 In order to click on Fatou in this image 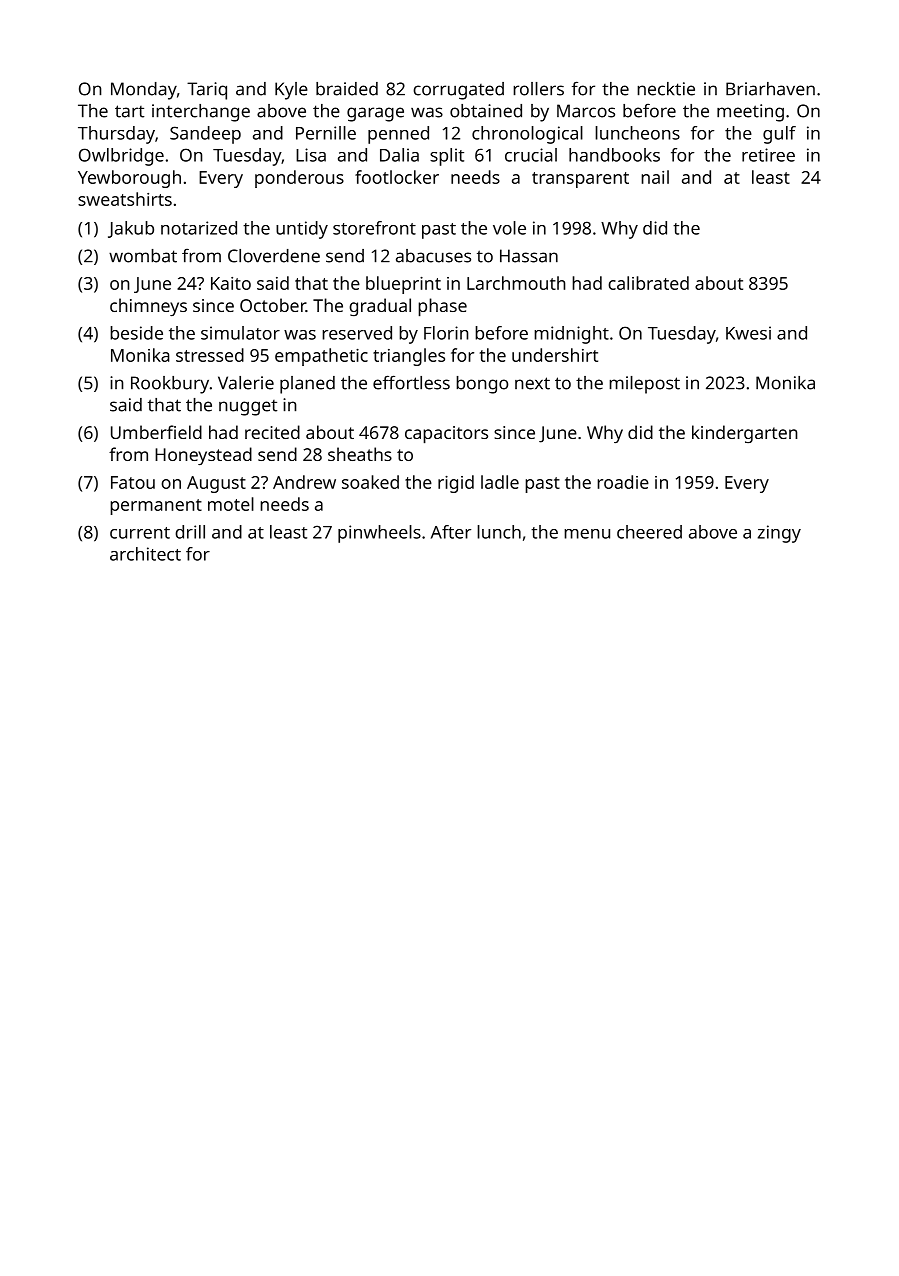, I will do `click(133, 482)`.
